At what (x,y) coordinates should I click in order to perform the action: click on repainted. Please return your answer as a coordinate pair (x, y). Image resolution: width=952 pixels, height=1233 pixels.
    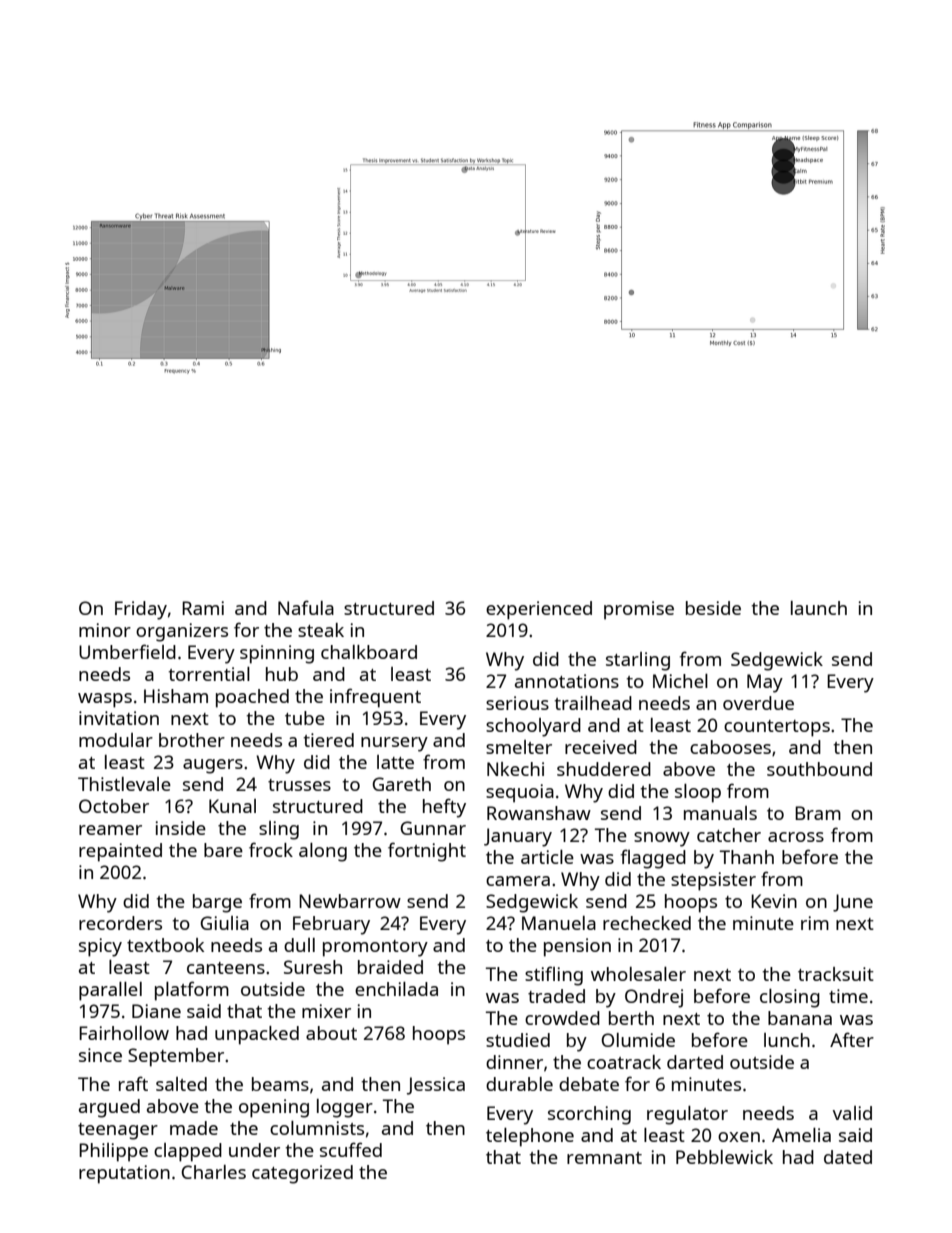
    Looking at the image, I should click on (120, 852).
